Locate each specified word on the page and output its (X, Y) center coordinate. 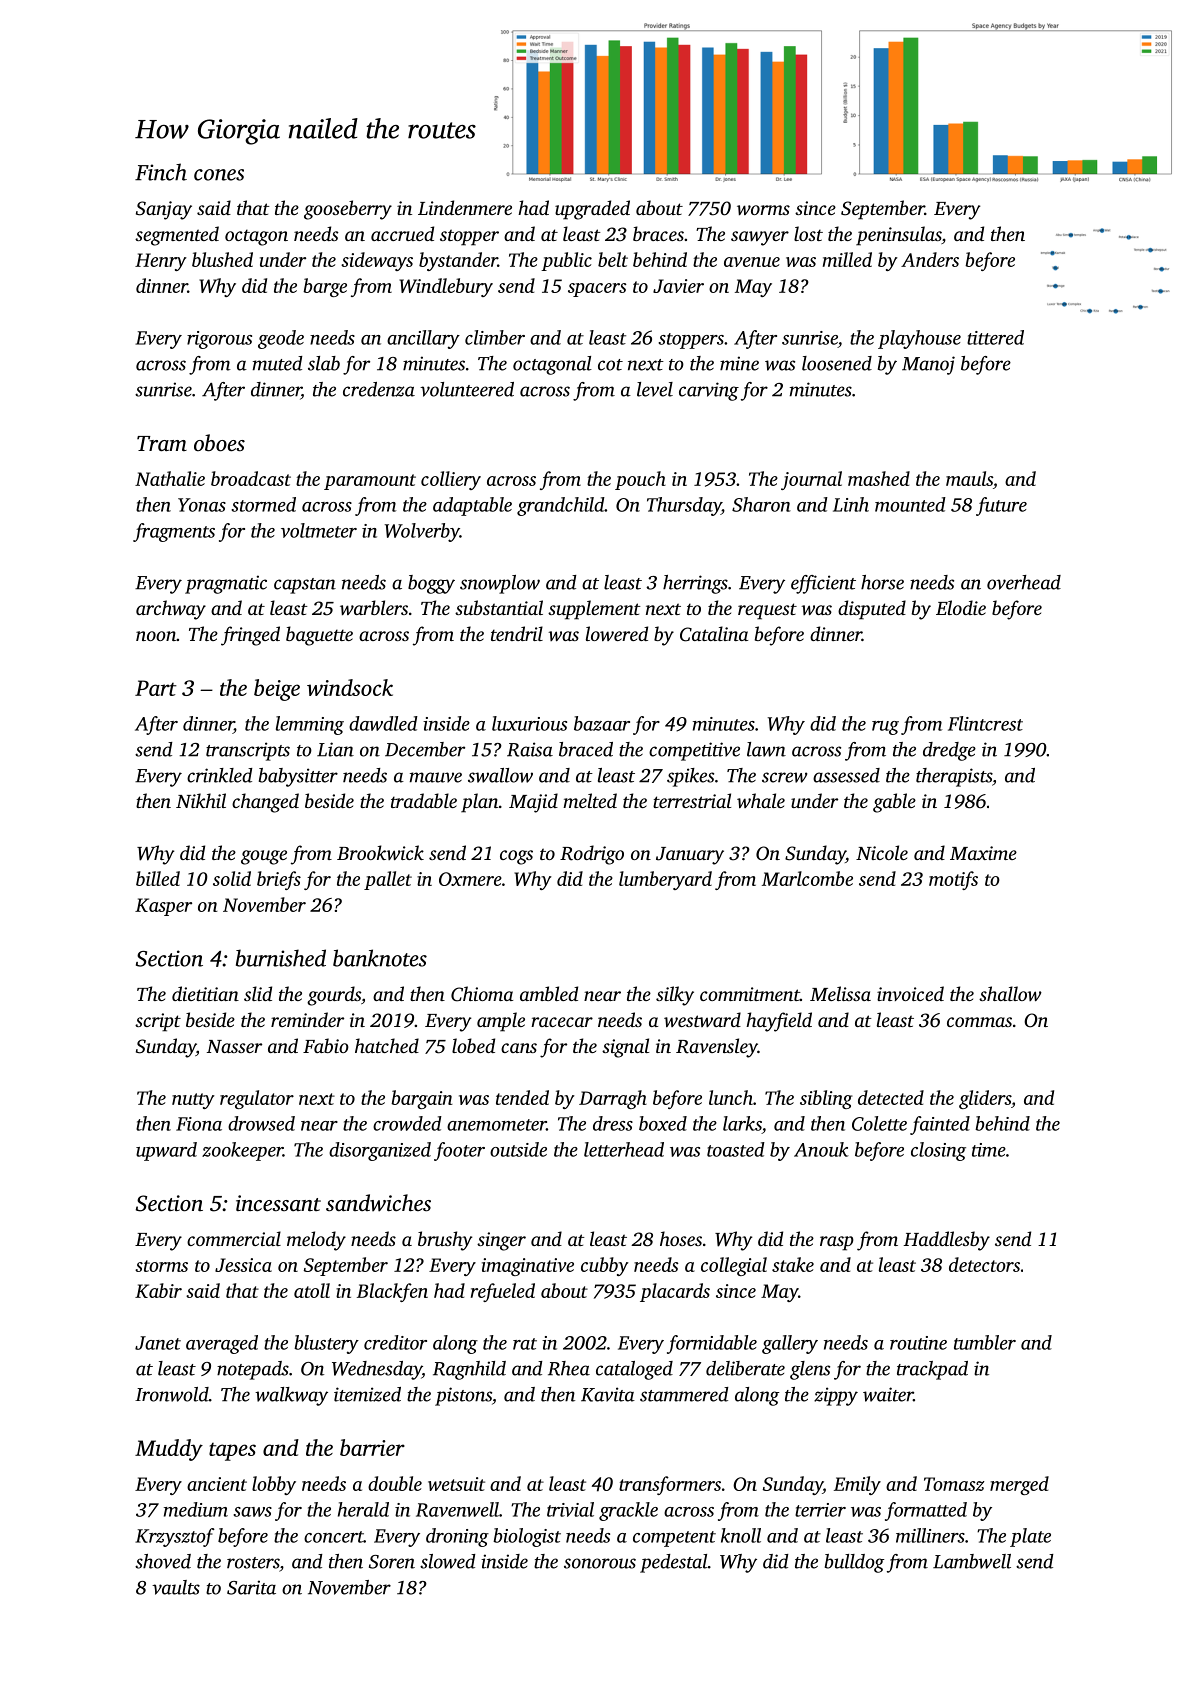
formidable (712, 1344)
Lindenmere (465, 207)
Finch (161, 172)
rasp (837, 1243)
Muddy (169, 1450)
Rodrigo (592, 855)
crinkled (220, 775)
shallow (1010, 993)
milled (847, 259)
